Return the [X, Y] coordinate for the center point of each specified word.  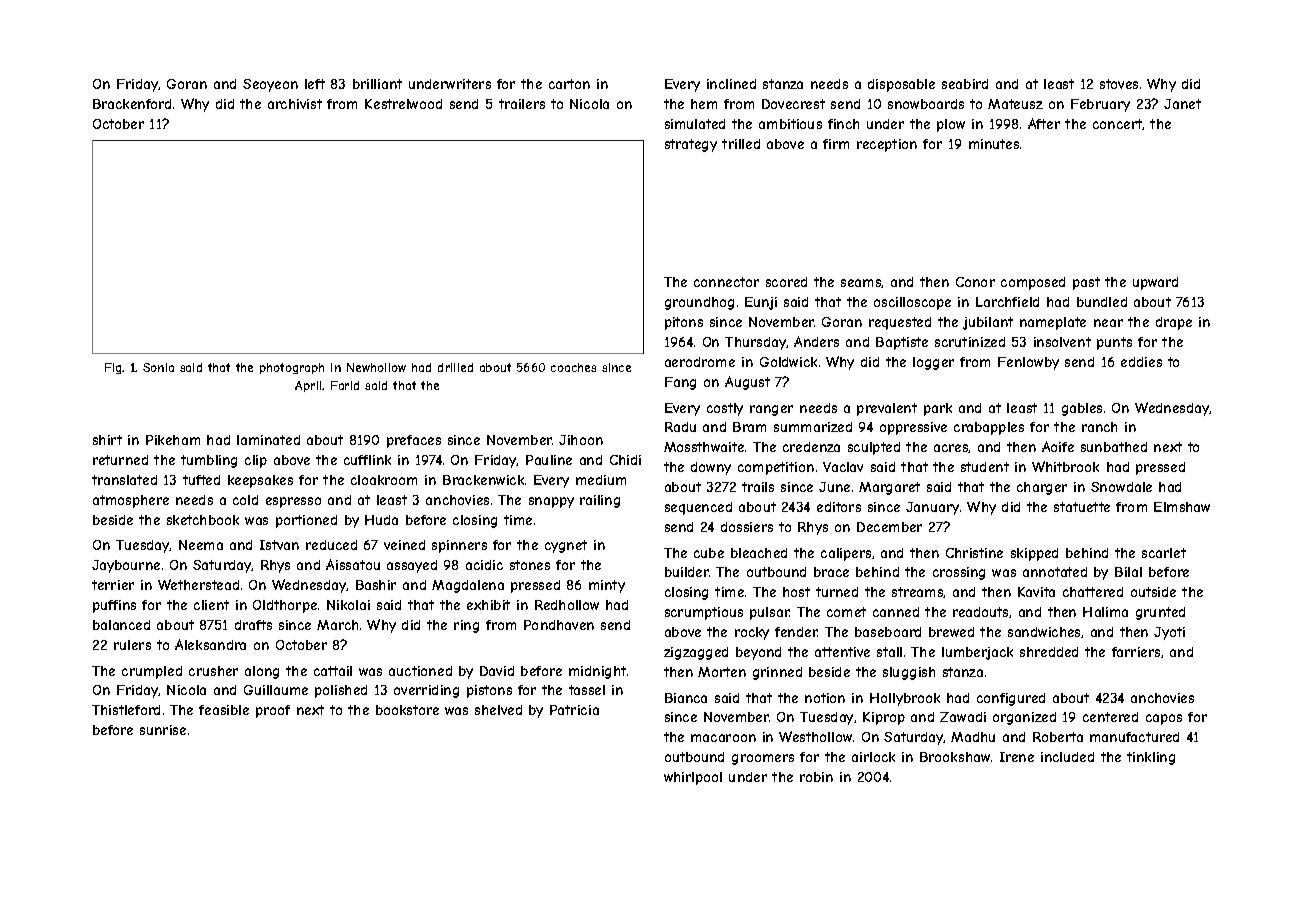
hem [704, 104]
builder [687, 572]
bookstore [407, 710]
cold [245, 500]
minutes [994, 144]
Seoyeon [270, 85]
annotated [1055, 572]
